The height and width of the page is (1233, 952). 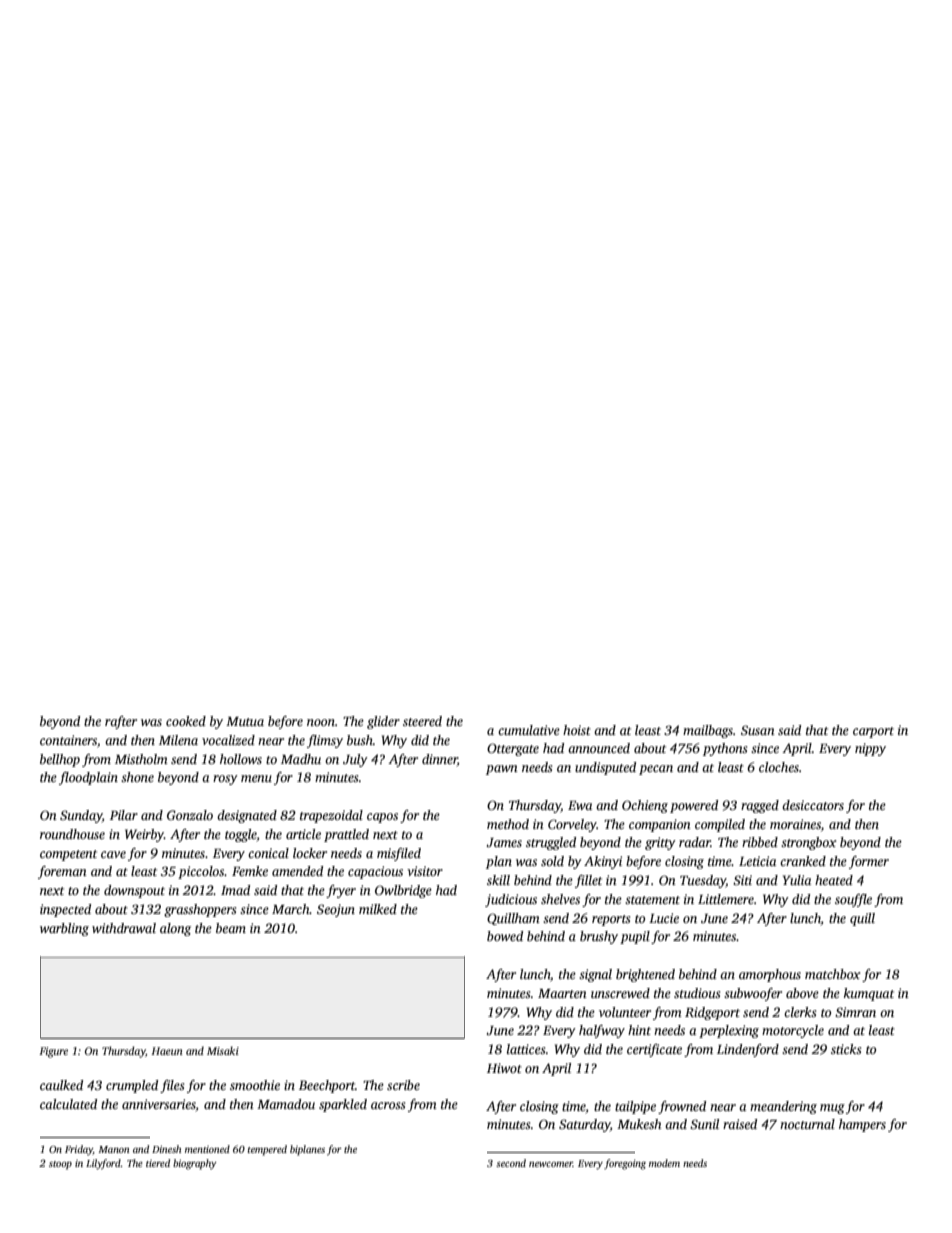 I want to click on downspout, so click(x=134, y=891).
